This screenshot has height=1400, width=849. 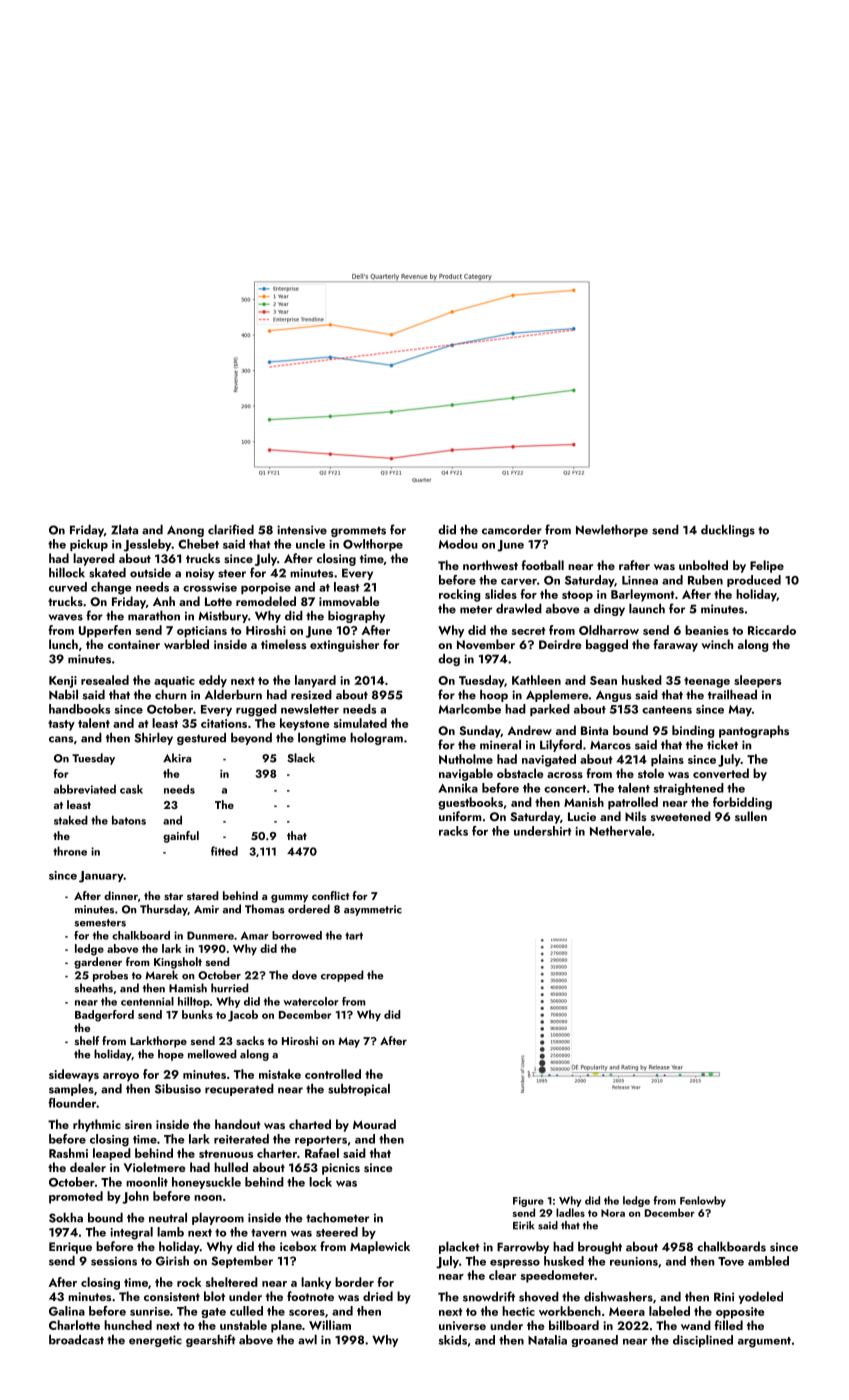 What do you see at coordinates (754, 731) in the screenshot?
I see `pantographs` at bounding box center [754, 731].
